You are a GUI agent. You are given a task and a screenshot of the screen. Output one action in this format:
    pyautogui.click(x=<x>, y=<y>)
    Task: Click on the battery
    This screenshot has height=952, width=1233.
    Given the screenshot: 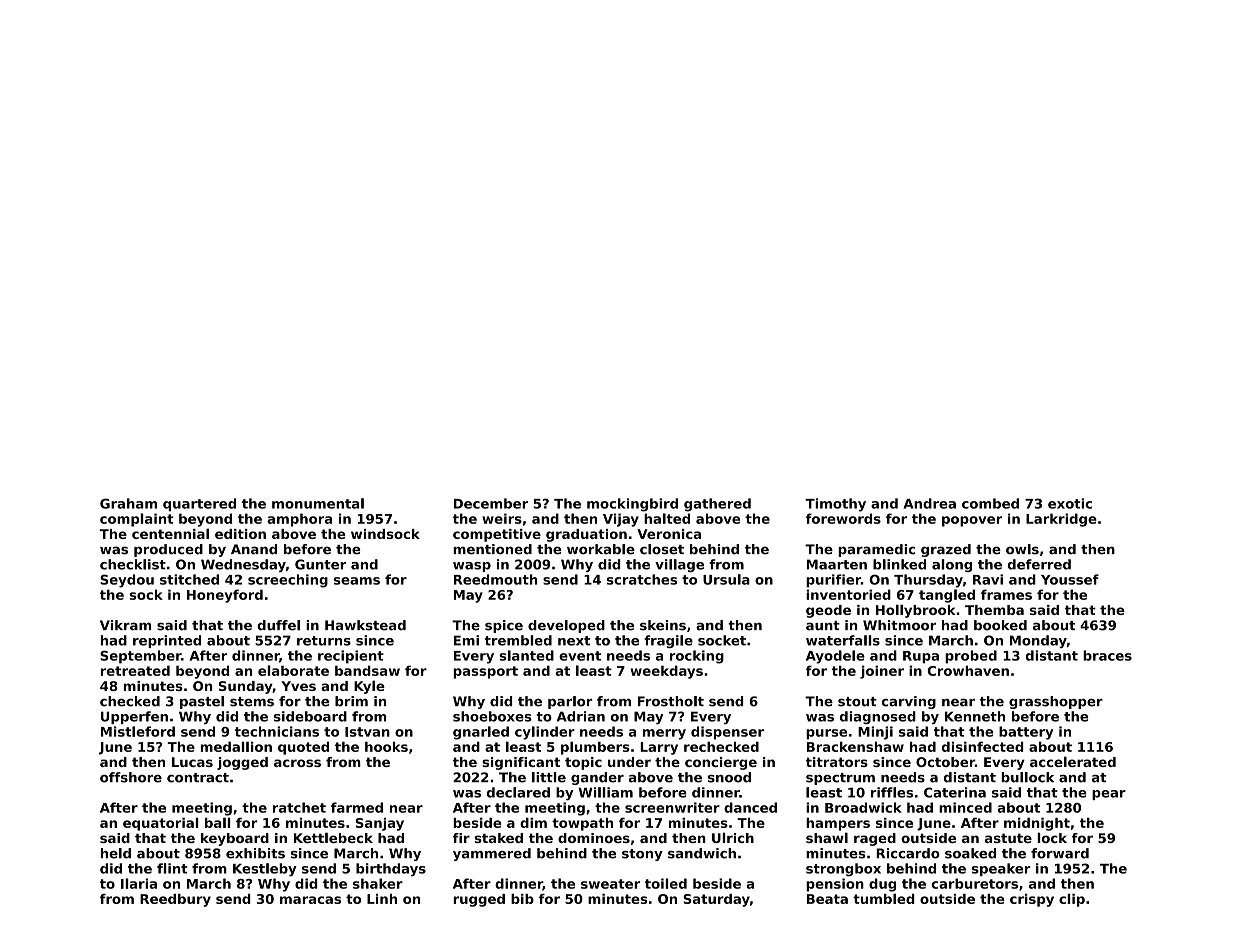 What is the action you would take?
    pyautogui.click(x=1026, y=733)
